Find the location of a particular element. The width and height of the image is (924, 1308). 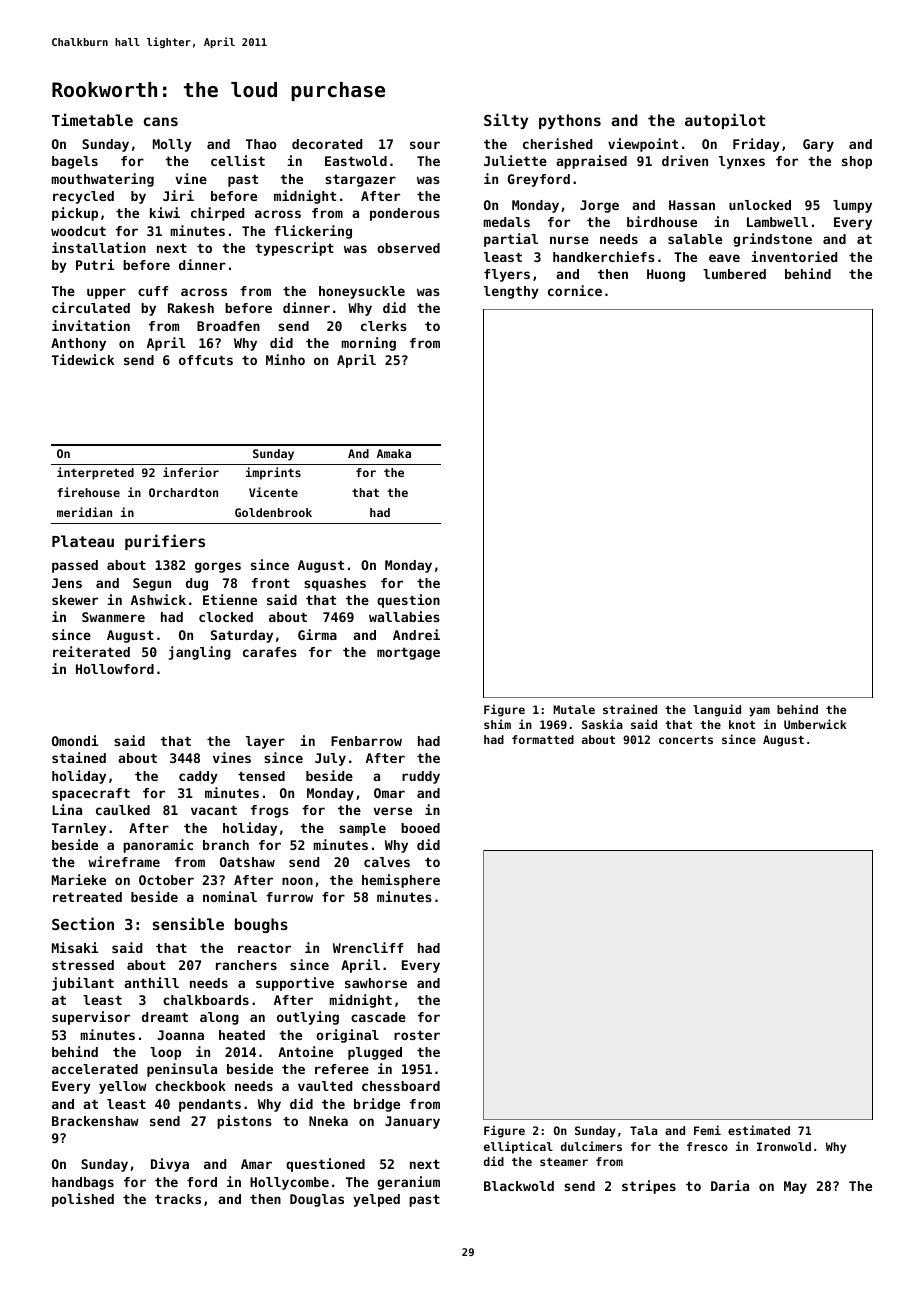

Amaka is located at coordinates (394, 453).
